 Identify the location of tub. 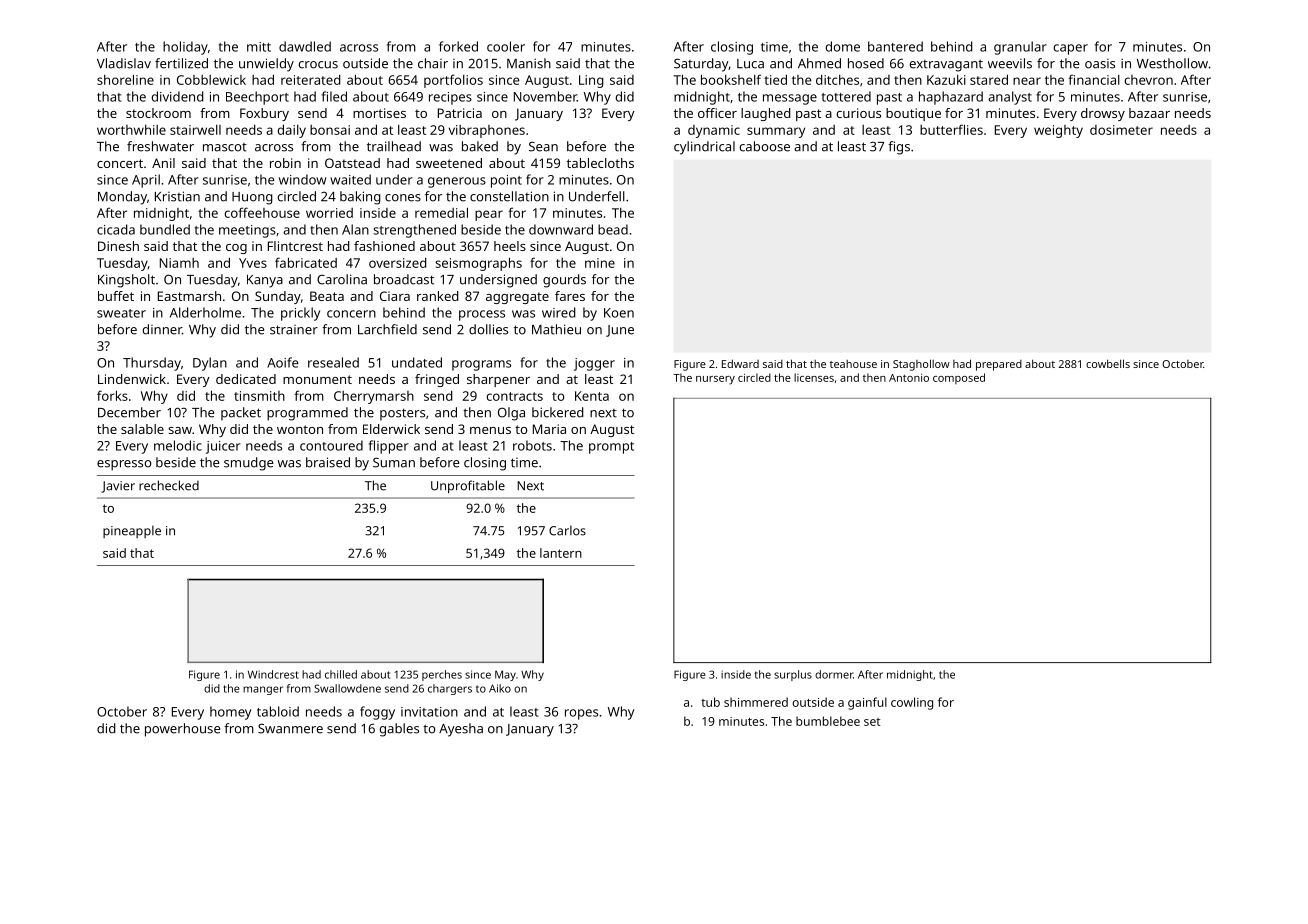
(710, 702).
